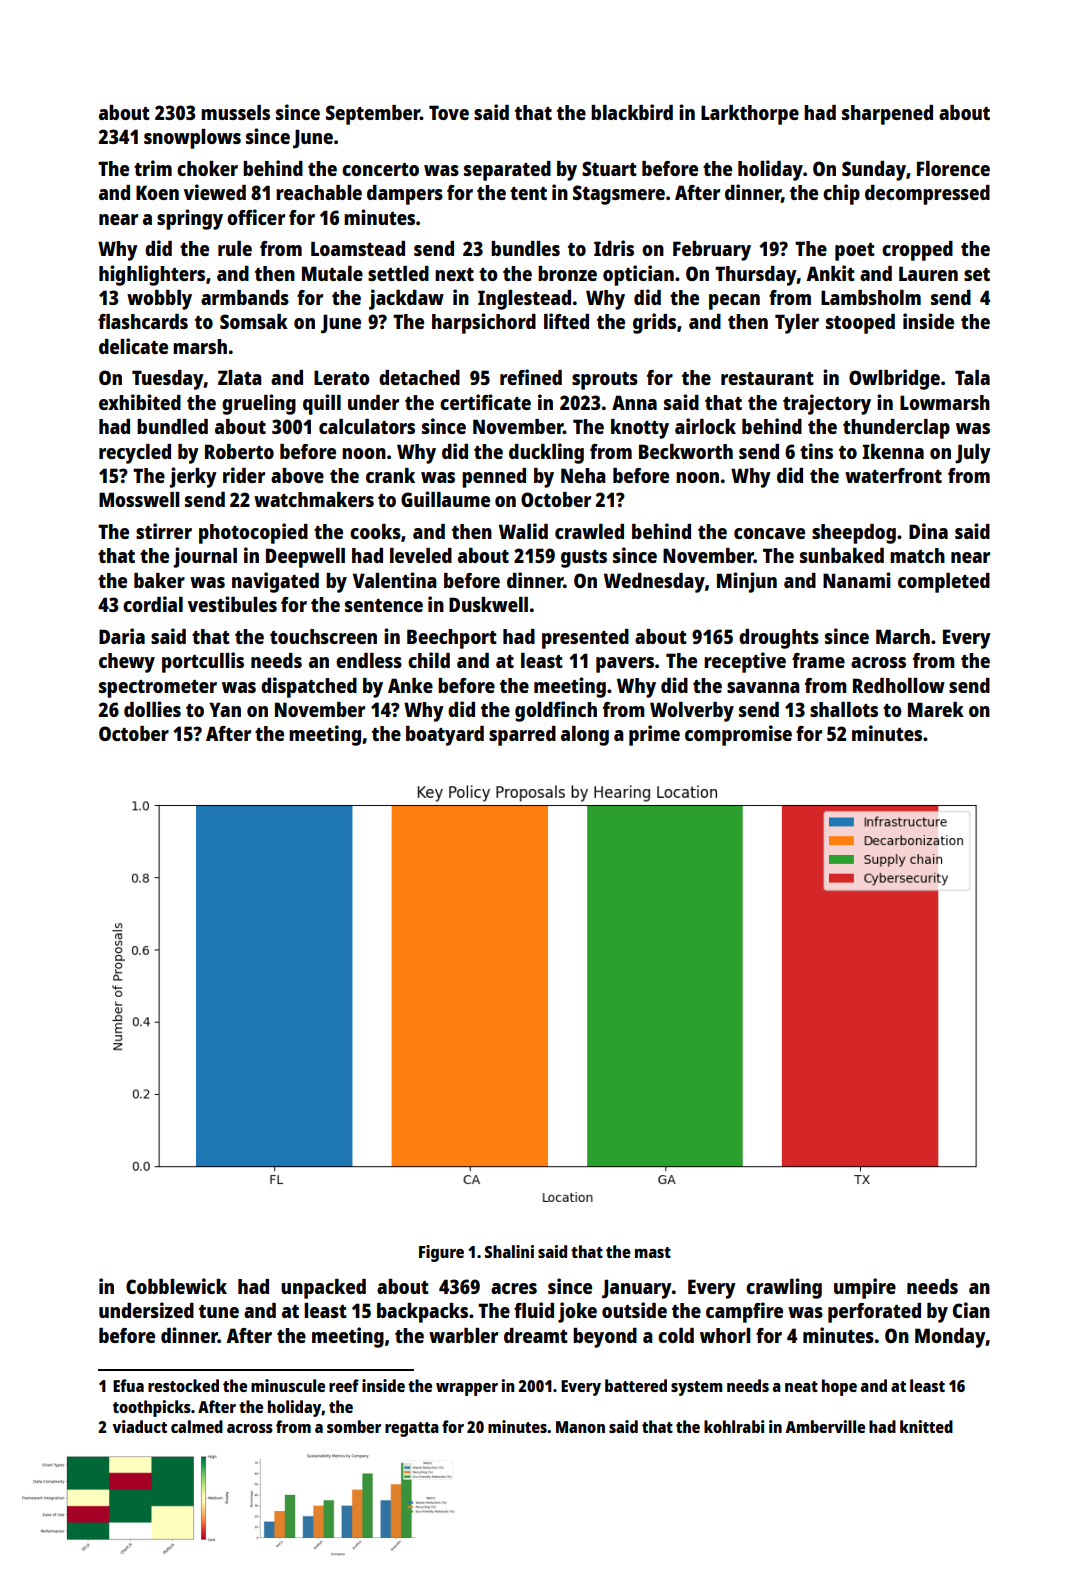 This document has width=1089, height=1577. Describe the element at coordinates (297, 475) in the document. I see `above` at that location.
